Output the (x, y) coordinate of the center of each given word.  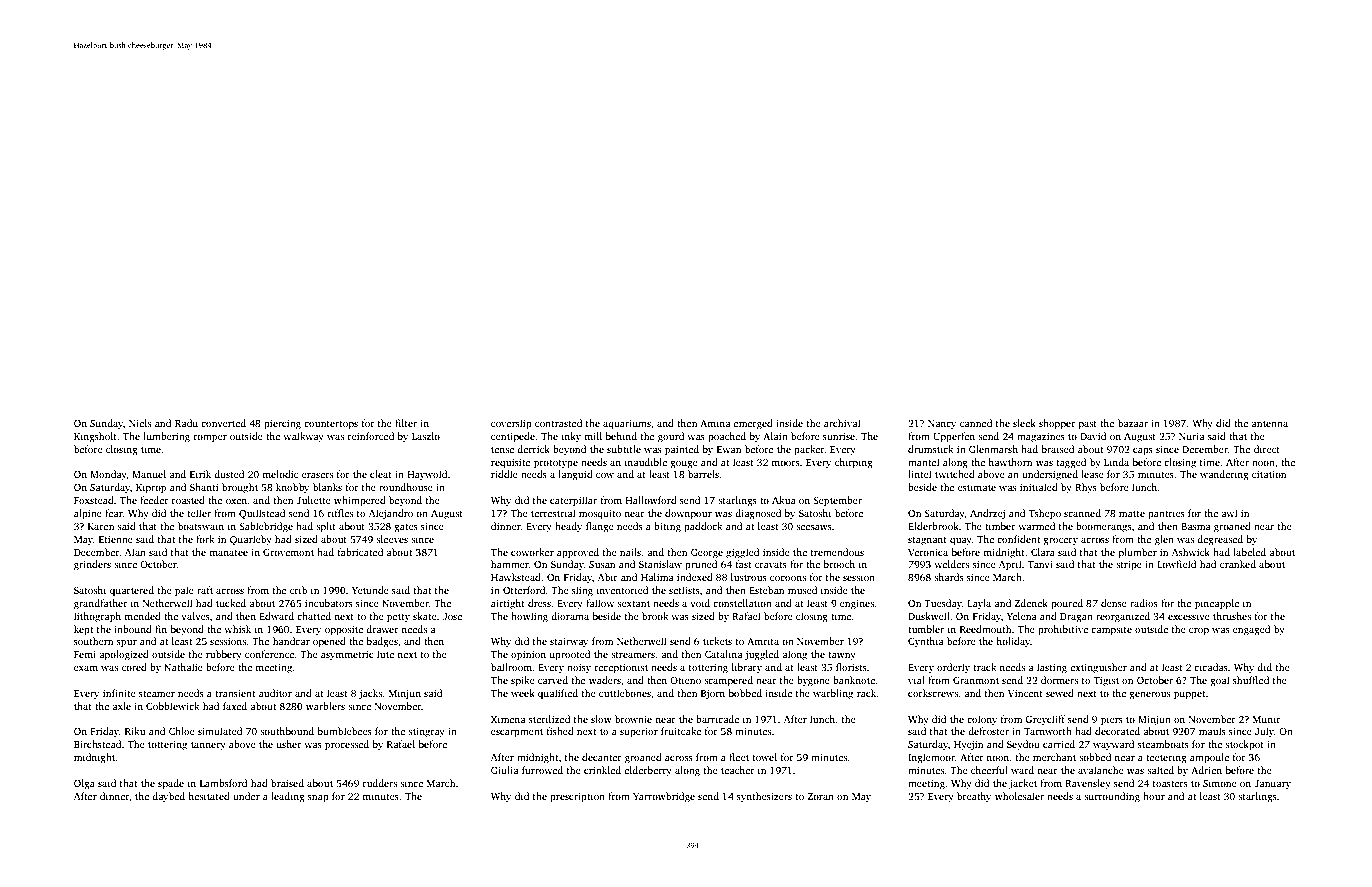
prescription (577, 797)
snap (318, 799)
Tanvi (1040, 564)
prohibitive (1063, 630)
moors (785, 463)
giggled (742, 553)
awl (1229, 513)
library (747, 668)
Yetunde (370, 590)
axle (121, 706)
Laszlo (426, 436)
